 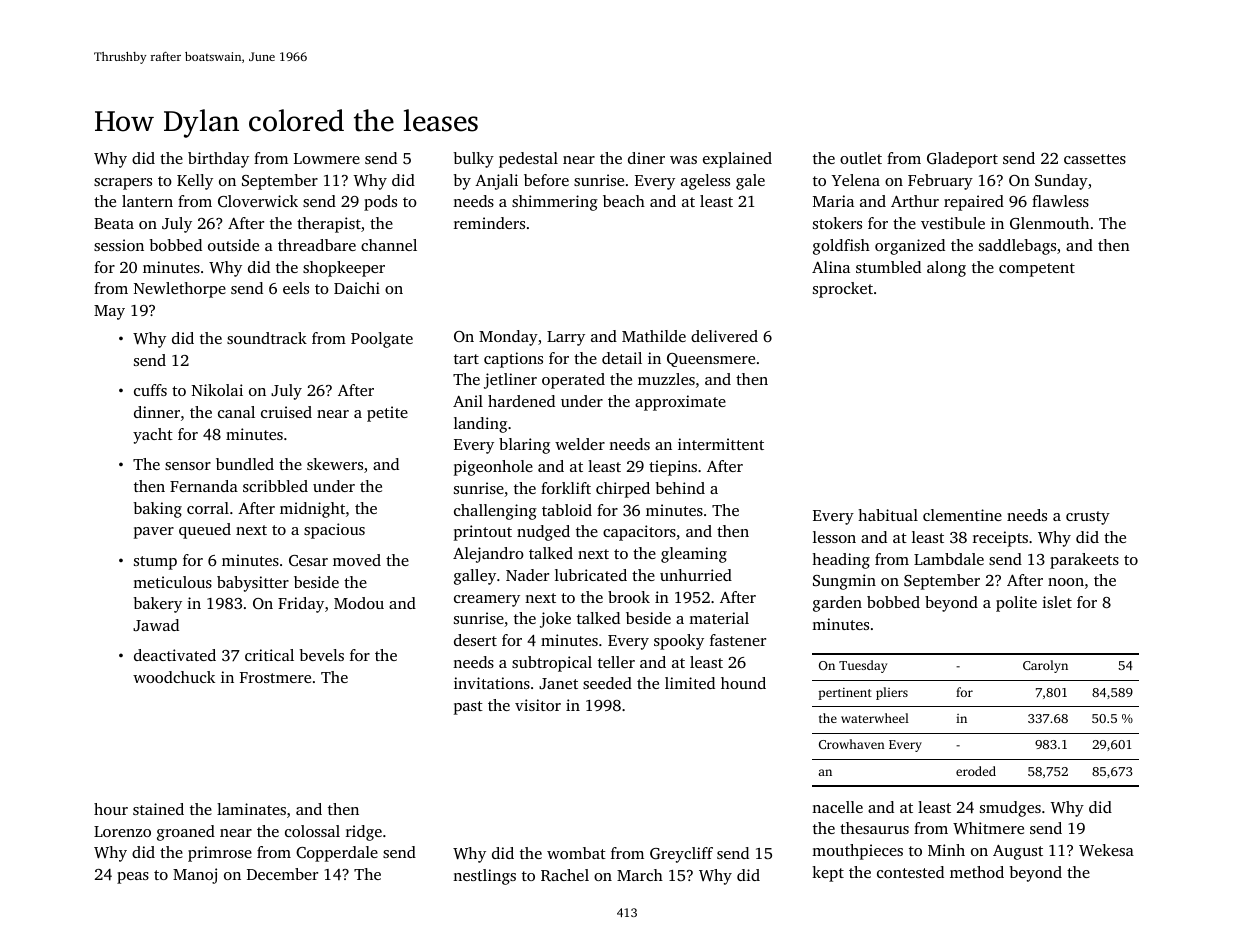 What do you see at coordinates (217, 390) in the image?
I see `Nikolai` at bounding box center [217, 390].
